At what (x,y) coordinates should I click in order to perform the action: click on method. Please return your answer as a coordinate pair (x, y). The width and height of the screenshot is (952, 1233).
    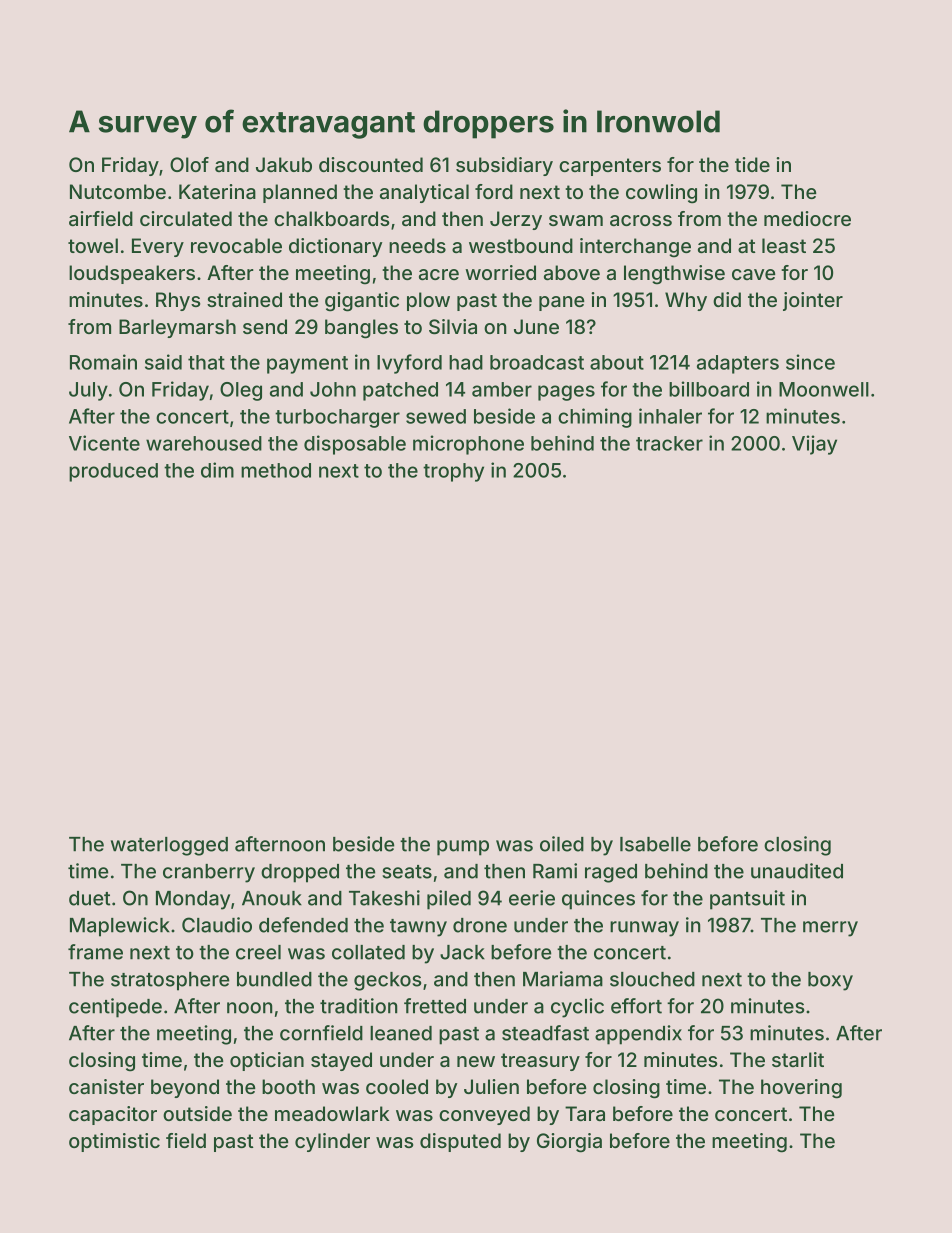
    Looking at the image, I should click on (276, 470).
